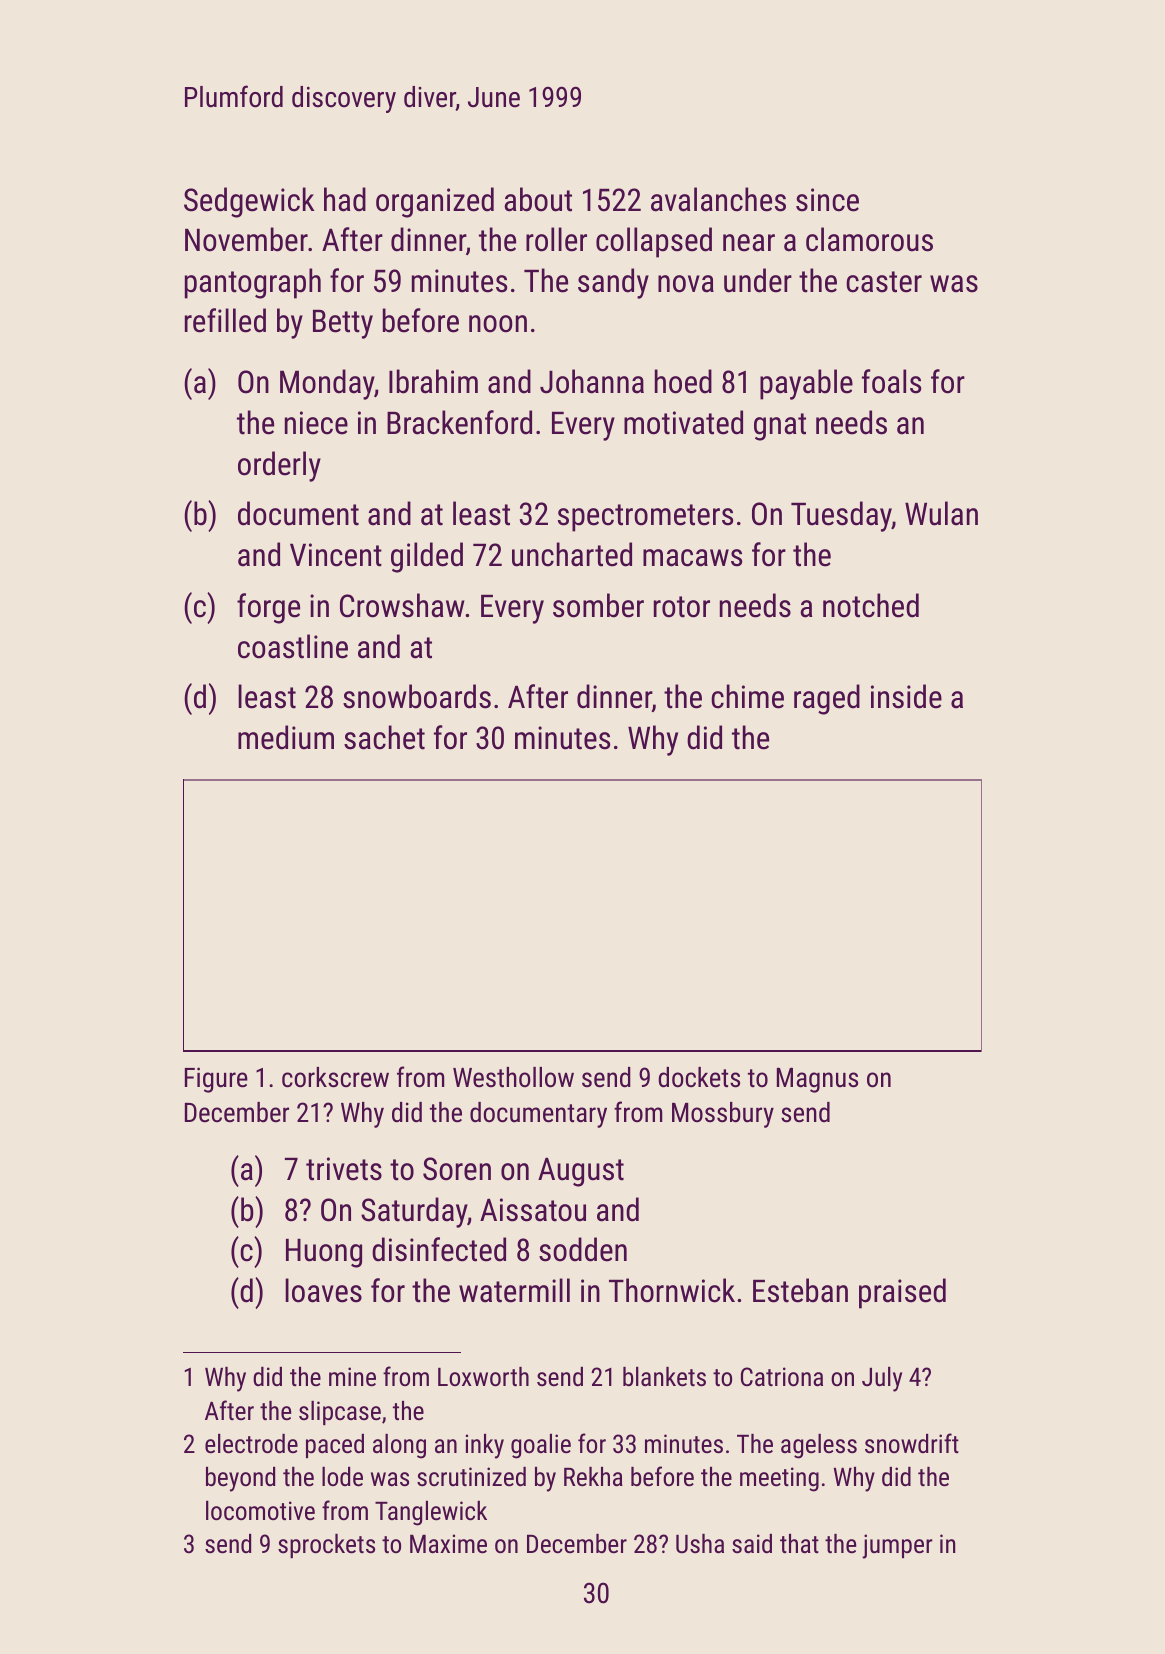 The image size is (1165, 1654). I want to click on caster, so click(884, 282).
